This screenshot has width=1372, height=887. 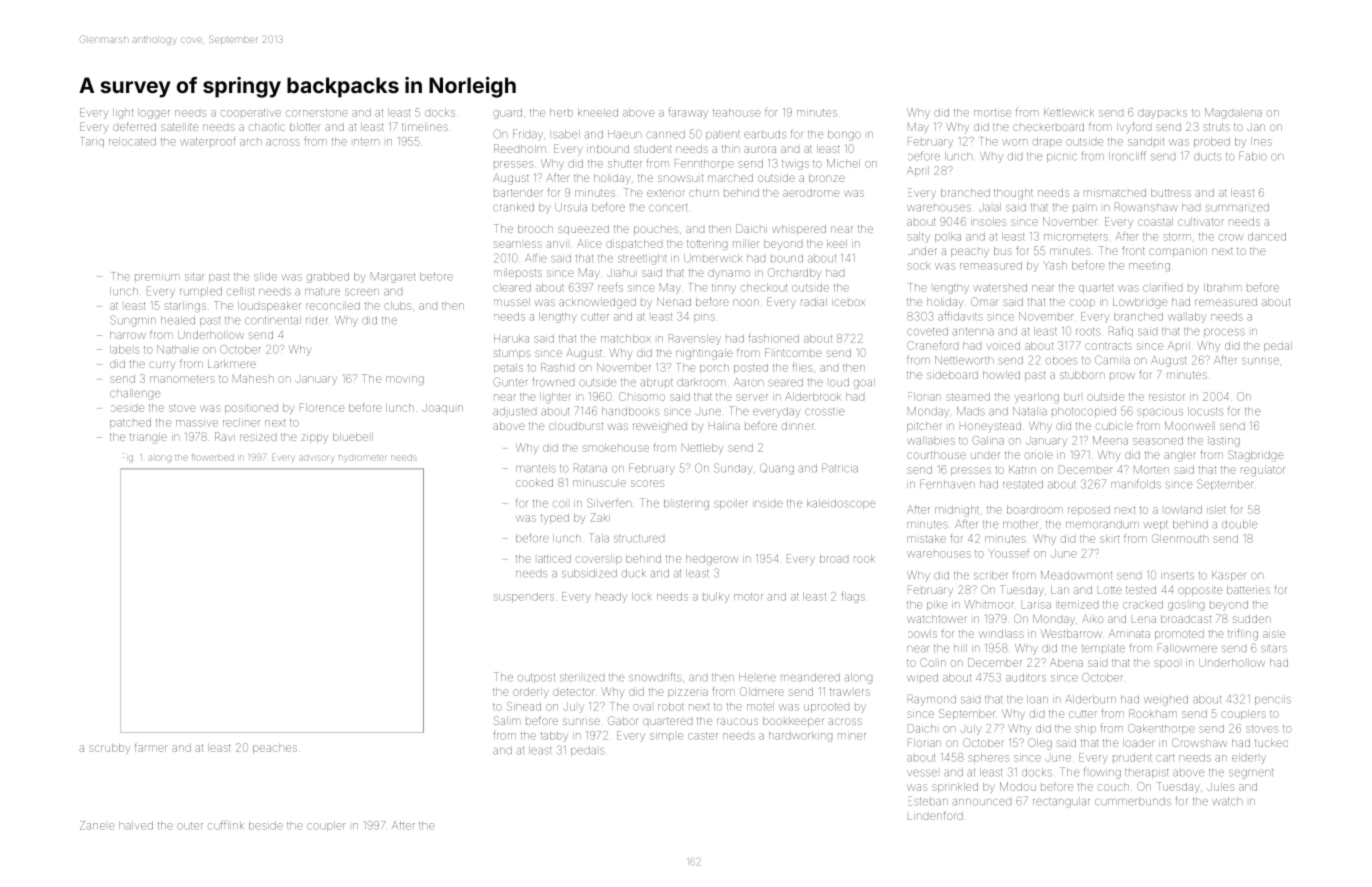 What do you see at coordinates (275, 749) in the screenshot?
I see `peaches` at bounding box center [275, 749].
